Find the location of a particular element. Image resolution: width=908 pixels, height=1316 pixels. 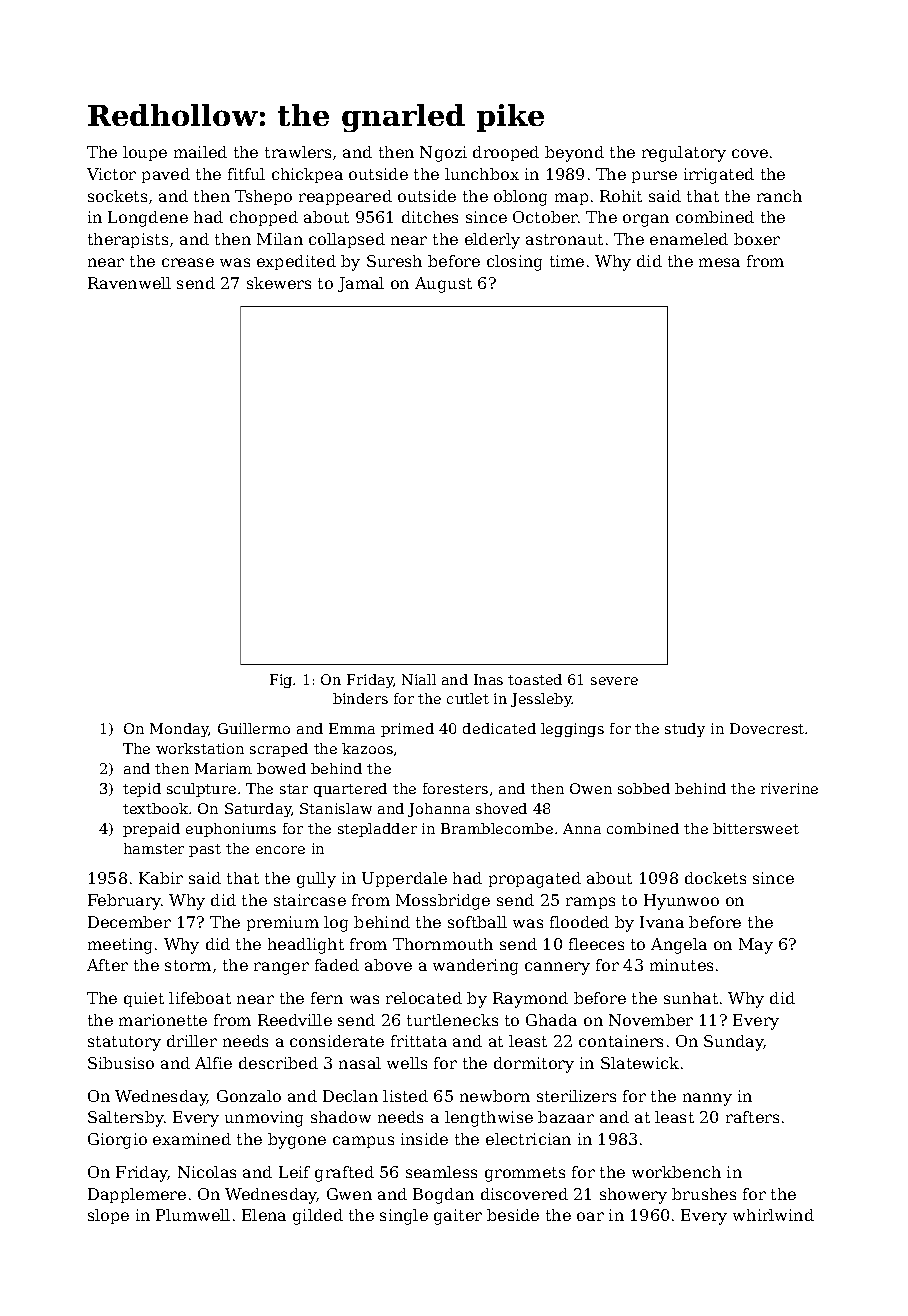

nasal is located at coordinates (360, 1063).
